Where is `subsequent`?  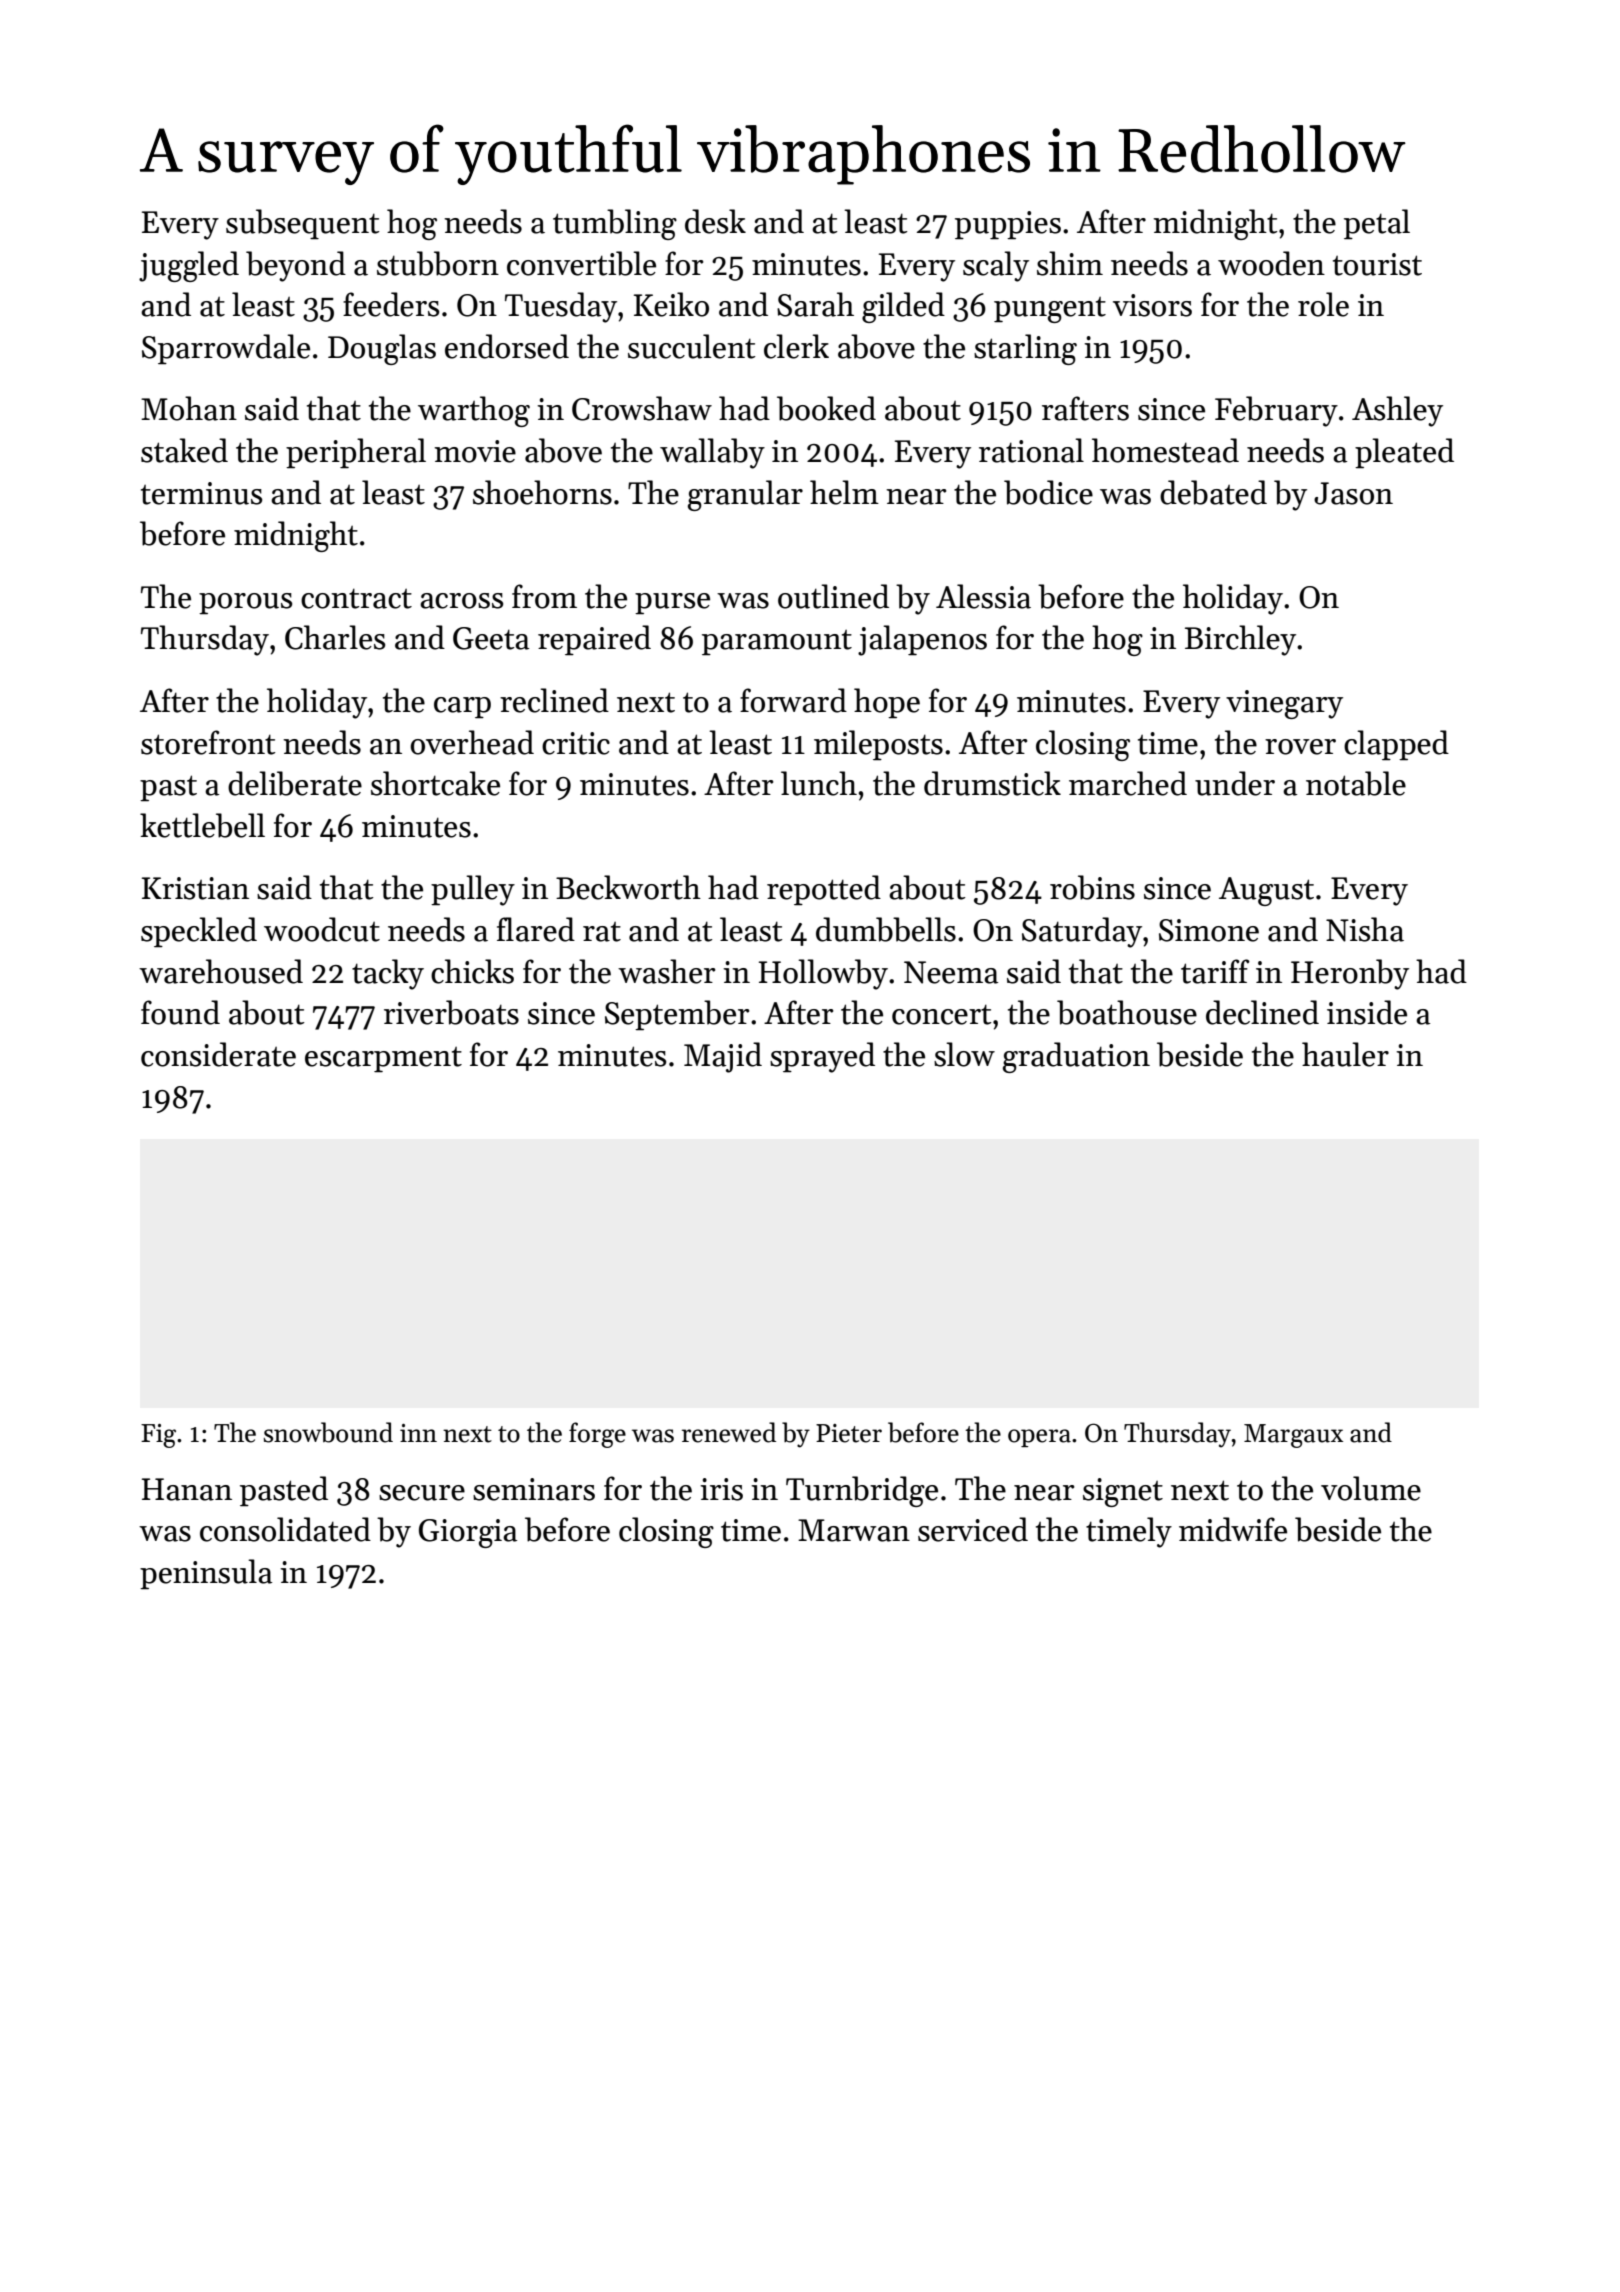
subsequent is located at coordinates (302, 224).
